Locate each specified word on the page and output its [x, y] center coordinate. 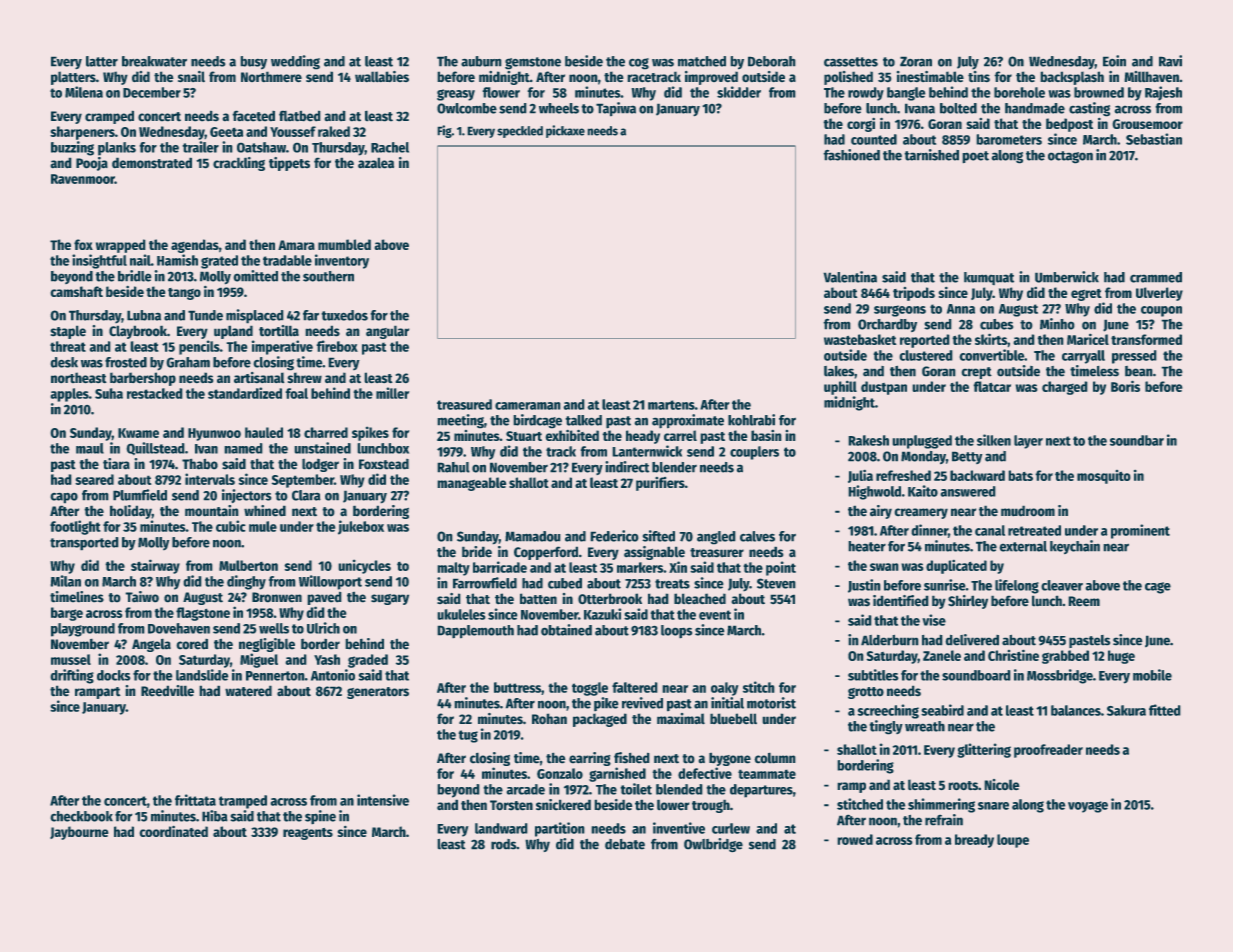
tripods [914, 294]
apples [69, 395]
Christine [1013, 655]
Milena [84, 92]
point [781, 568]
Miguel [259, 660]
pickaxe [565, 131]
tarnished [931, 155]
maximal [681, 719]
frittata [195, 800]
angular [387, 332]
